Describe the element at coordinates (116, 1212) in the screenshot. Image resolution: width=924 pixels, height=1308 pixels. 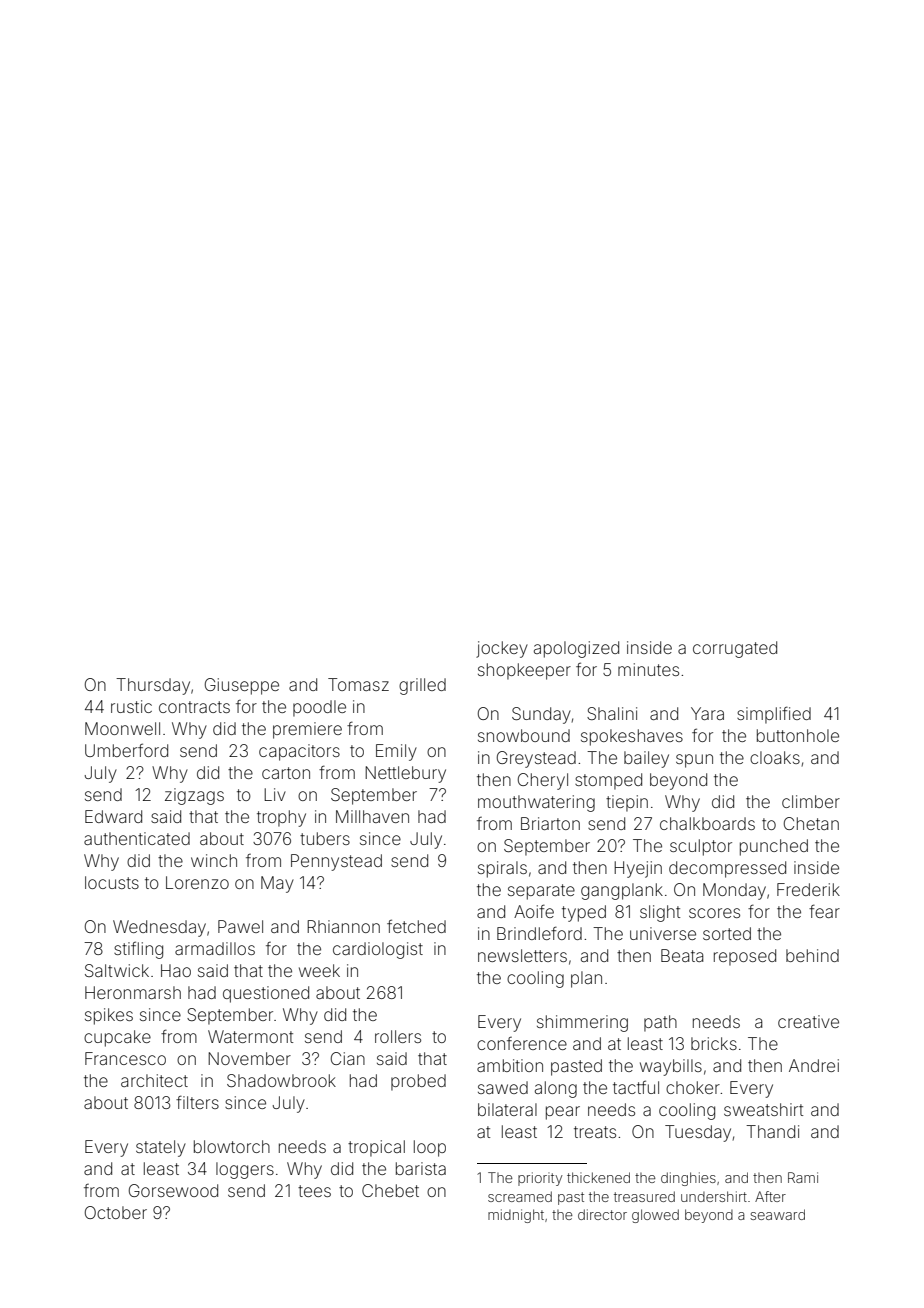
I see `October` at that location.
